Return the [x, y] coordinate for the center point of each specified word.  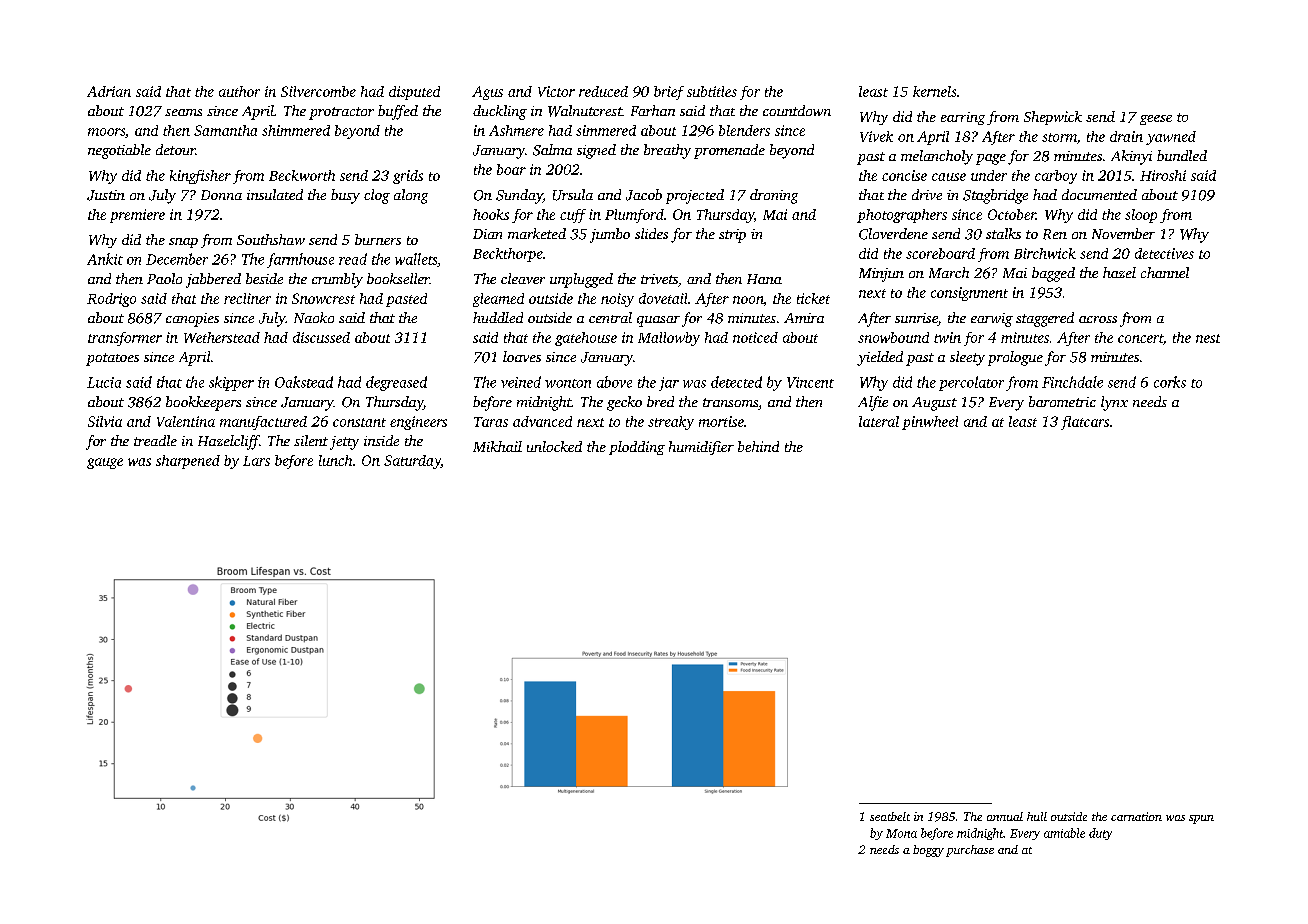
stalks [1003, 233]
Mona [901, 833]
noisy [617, 300]
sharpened [188, 462]
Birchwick [1045, 253]
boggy [928, 851]
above [614, 382]
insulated [275, 194]
